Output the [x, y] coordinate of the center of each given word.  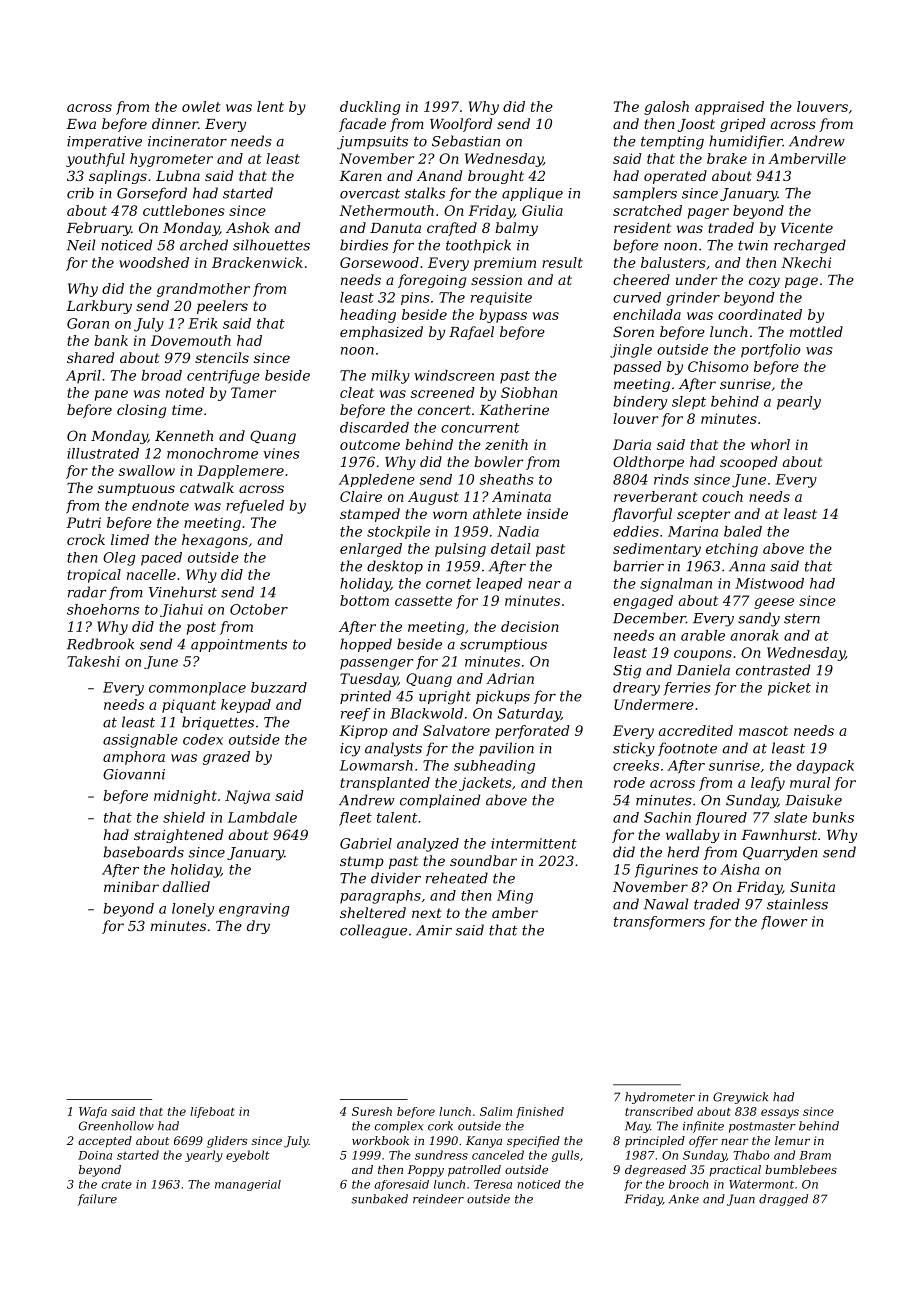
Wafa [93, 1112]
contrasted [773, 670]
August [433, 498]
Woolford [461, 125]
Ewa [81, 124]
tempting [672, 143]
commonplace [197, 689]
